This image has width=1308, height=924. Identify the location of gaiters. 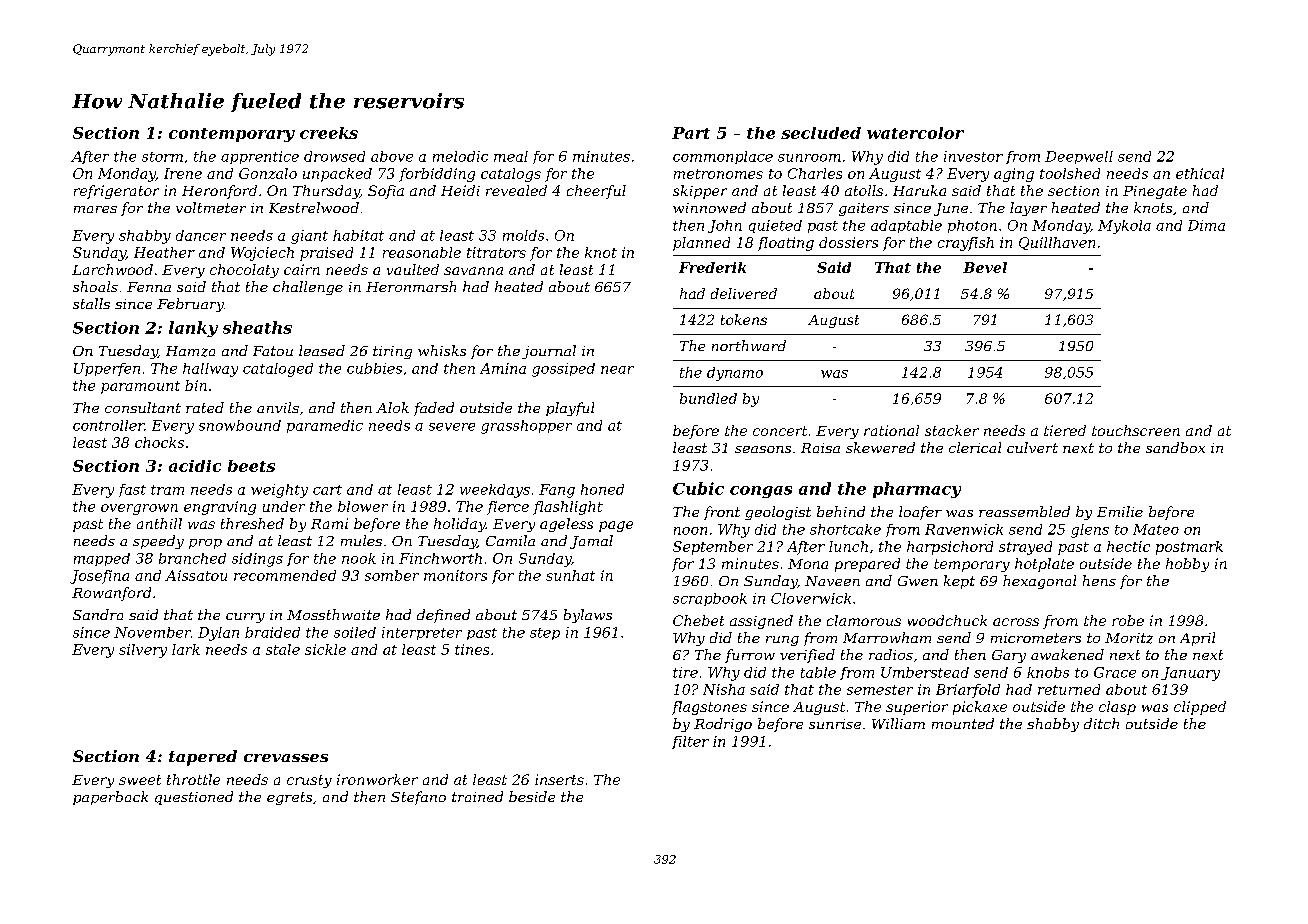
(864, 209).
